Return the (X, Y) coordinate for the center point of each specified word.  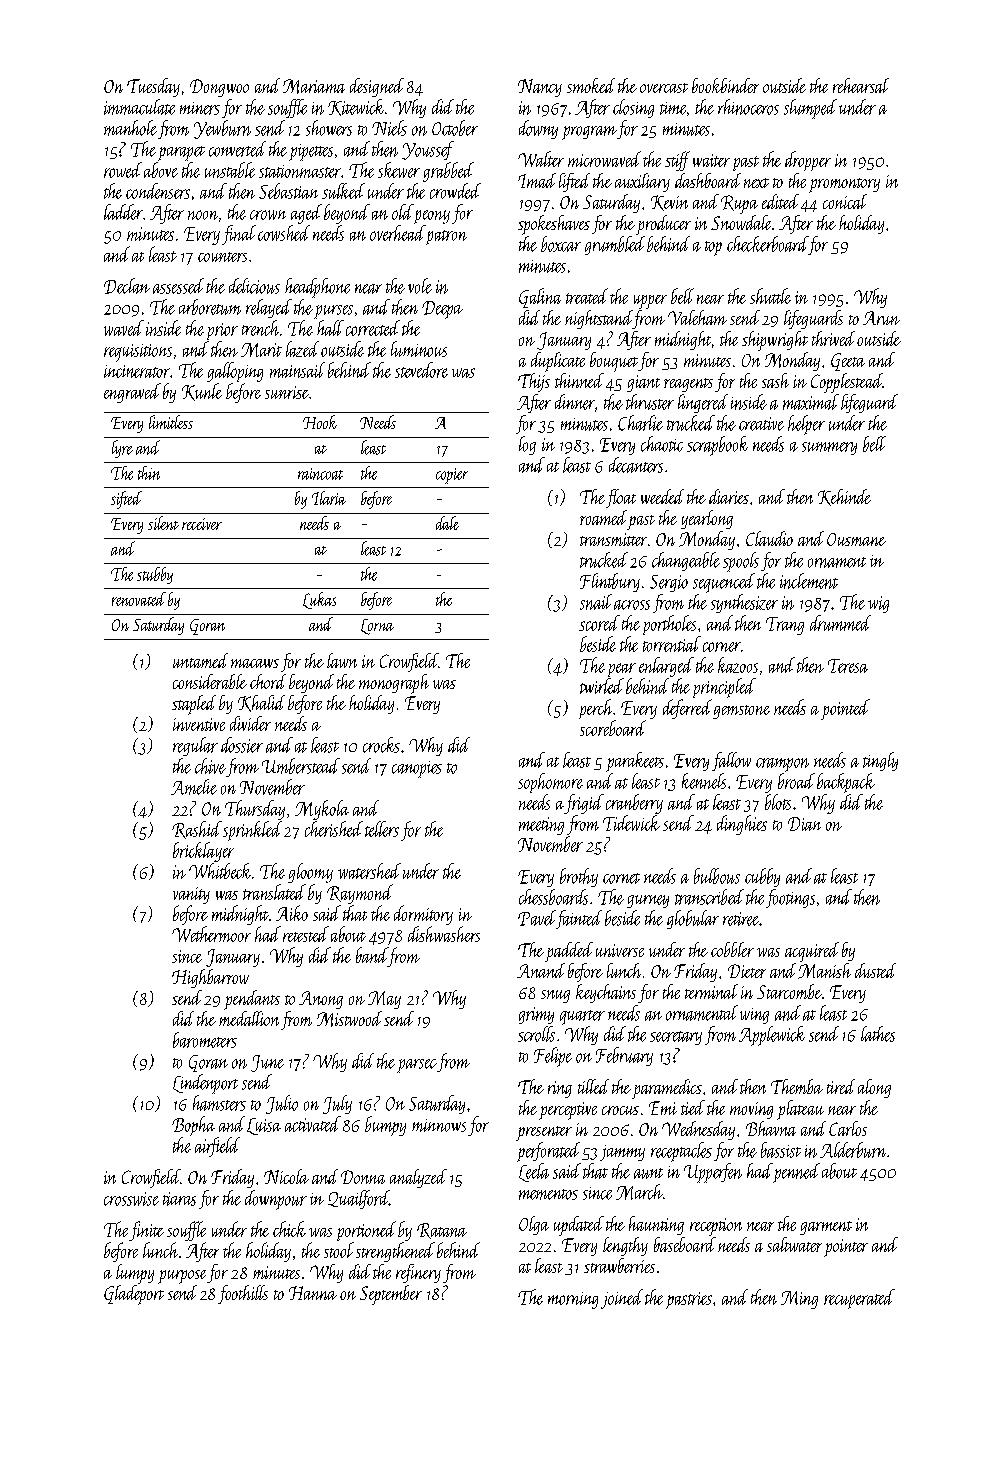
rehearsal (861, 85)
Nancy (540, 88)
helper (806, 425)
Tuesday (153, 87)
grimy (536, 1015)
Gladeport (134, 1295)
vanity (191, 895)
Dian (804, 824)
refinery (418, 1273)
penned (796, 1173)
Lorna (377, 627)
